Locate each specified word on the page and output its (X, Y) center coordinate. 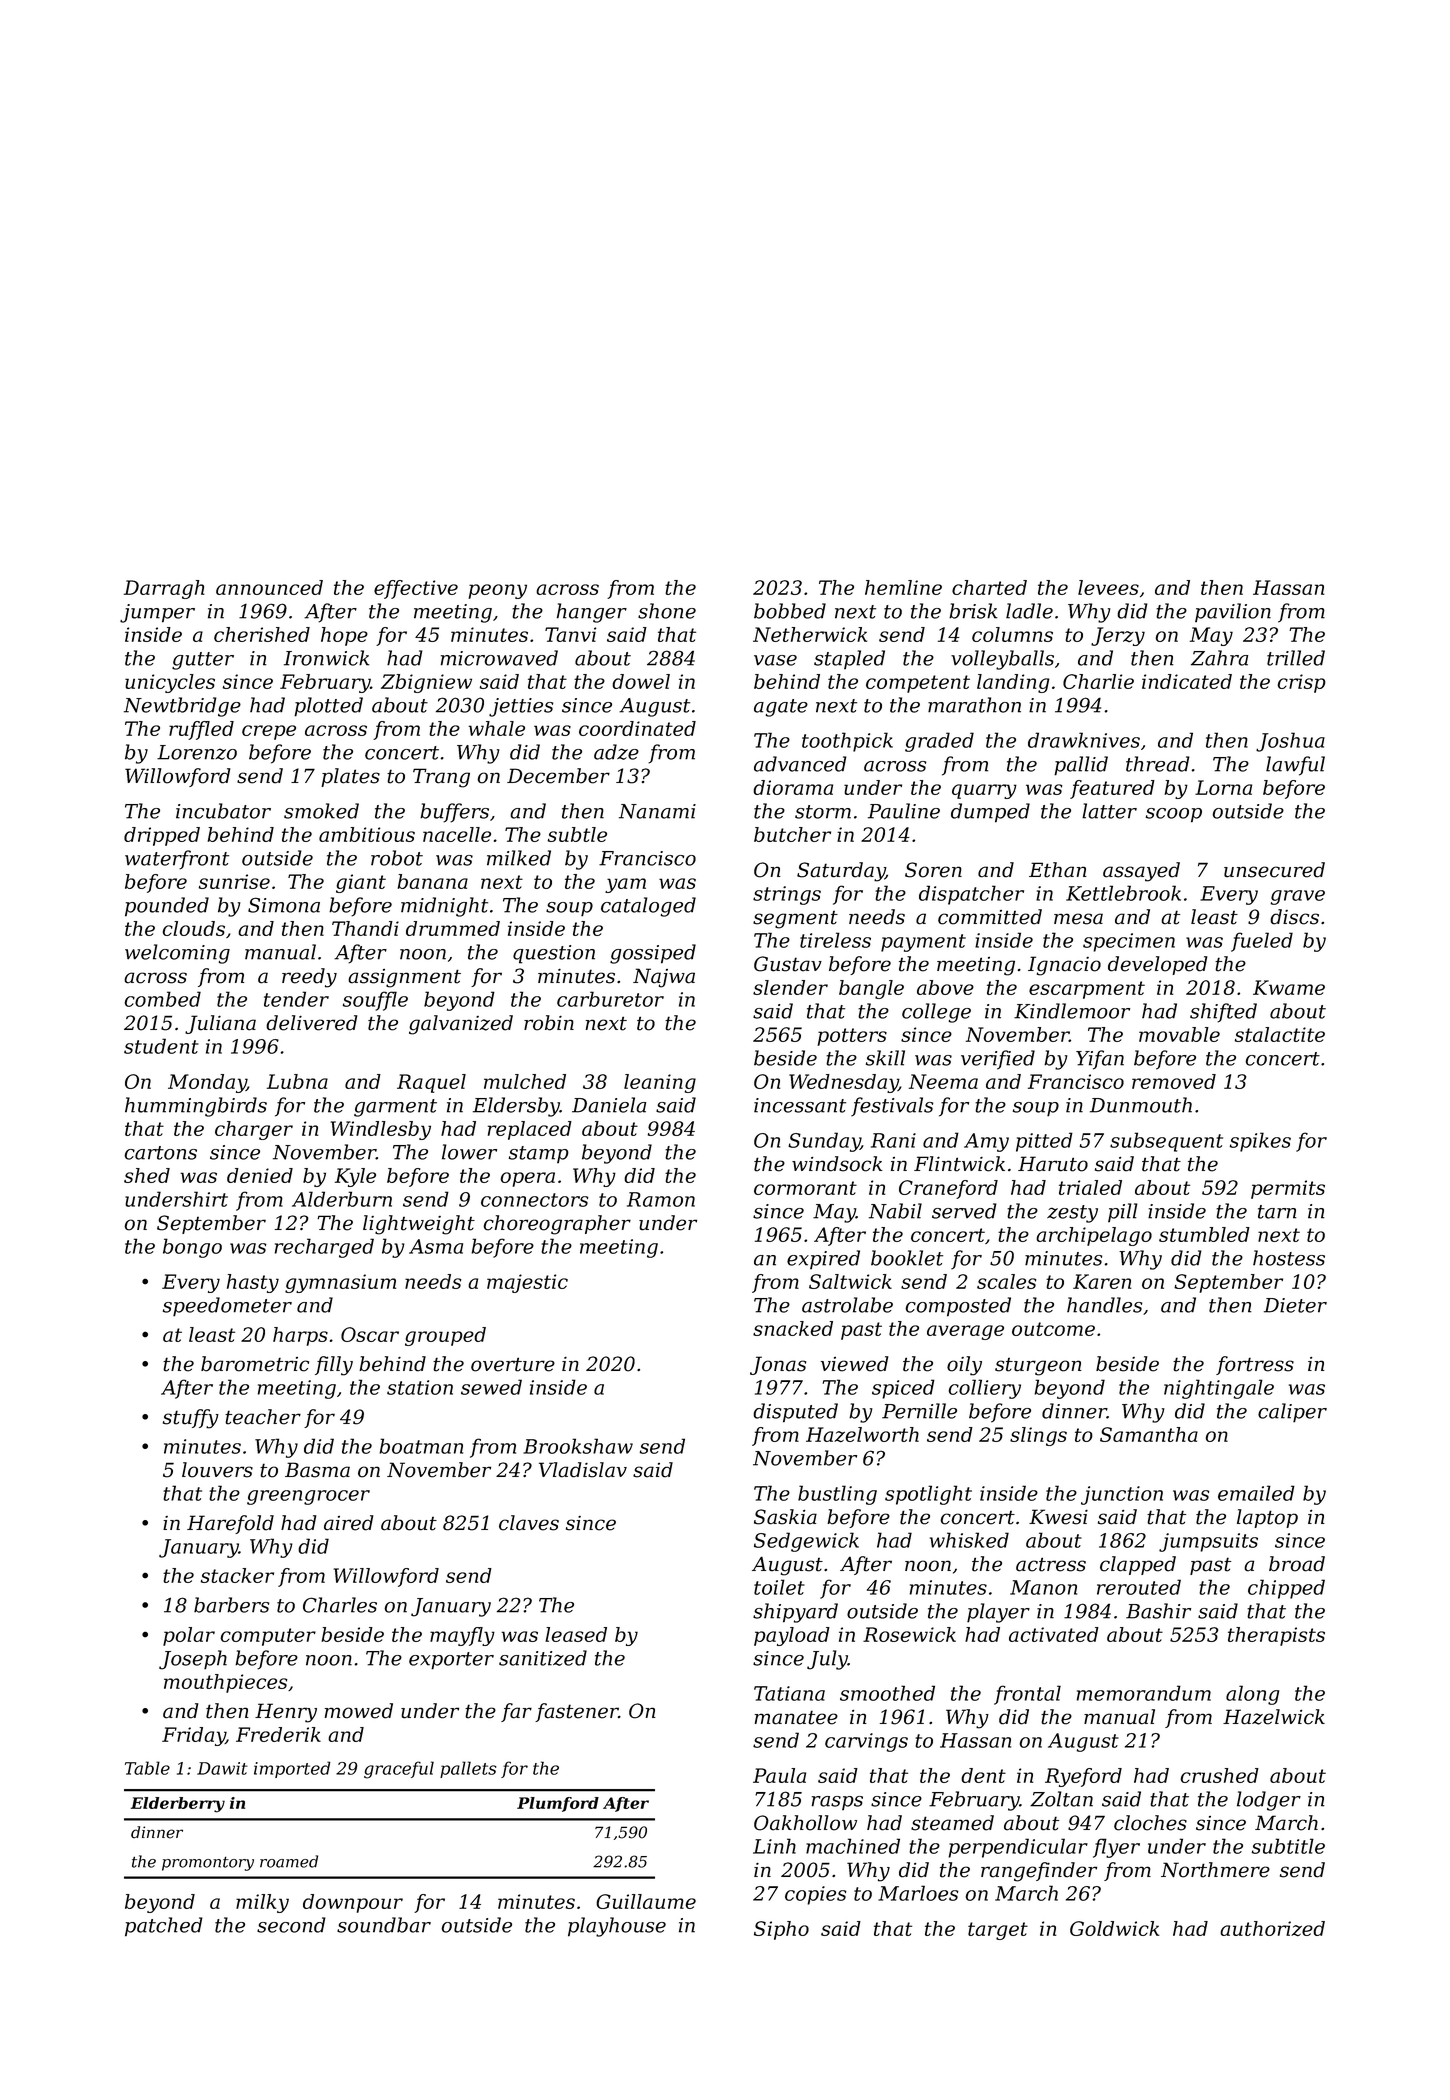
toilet (779, 1587)
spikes (1260, 1142)
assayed (1141, 872)
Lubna (297, 1081)
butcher (792, 834)
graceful (399, 1770)
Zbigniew (426, 683)
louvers (217, 1470)
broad (1297, 1564)
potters (852, 1037)
